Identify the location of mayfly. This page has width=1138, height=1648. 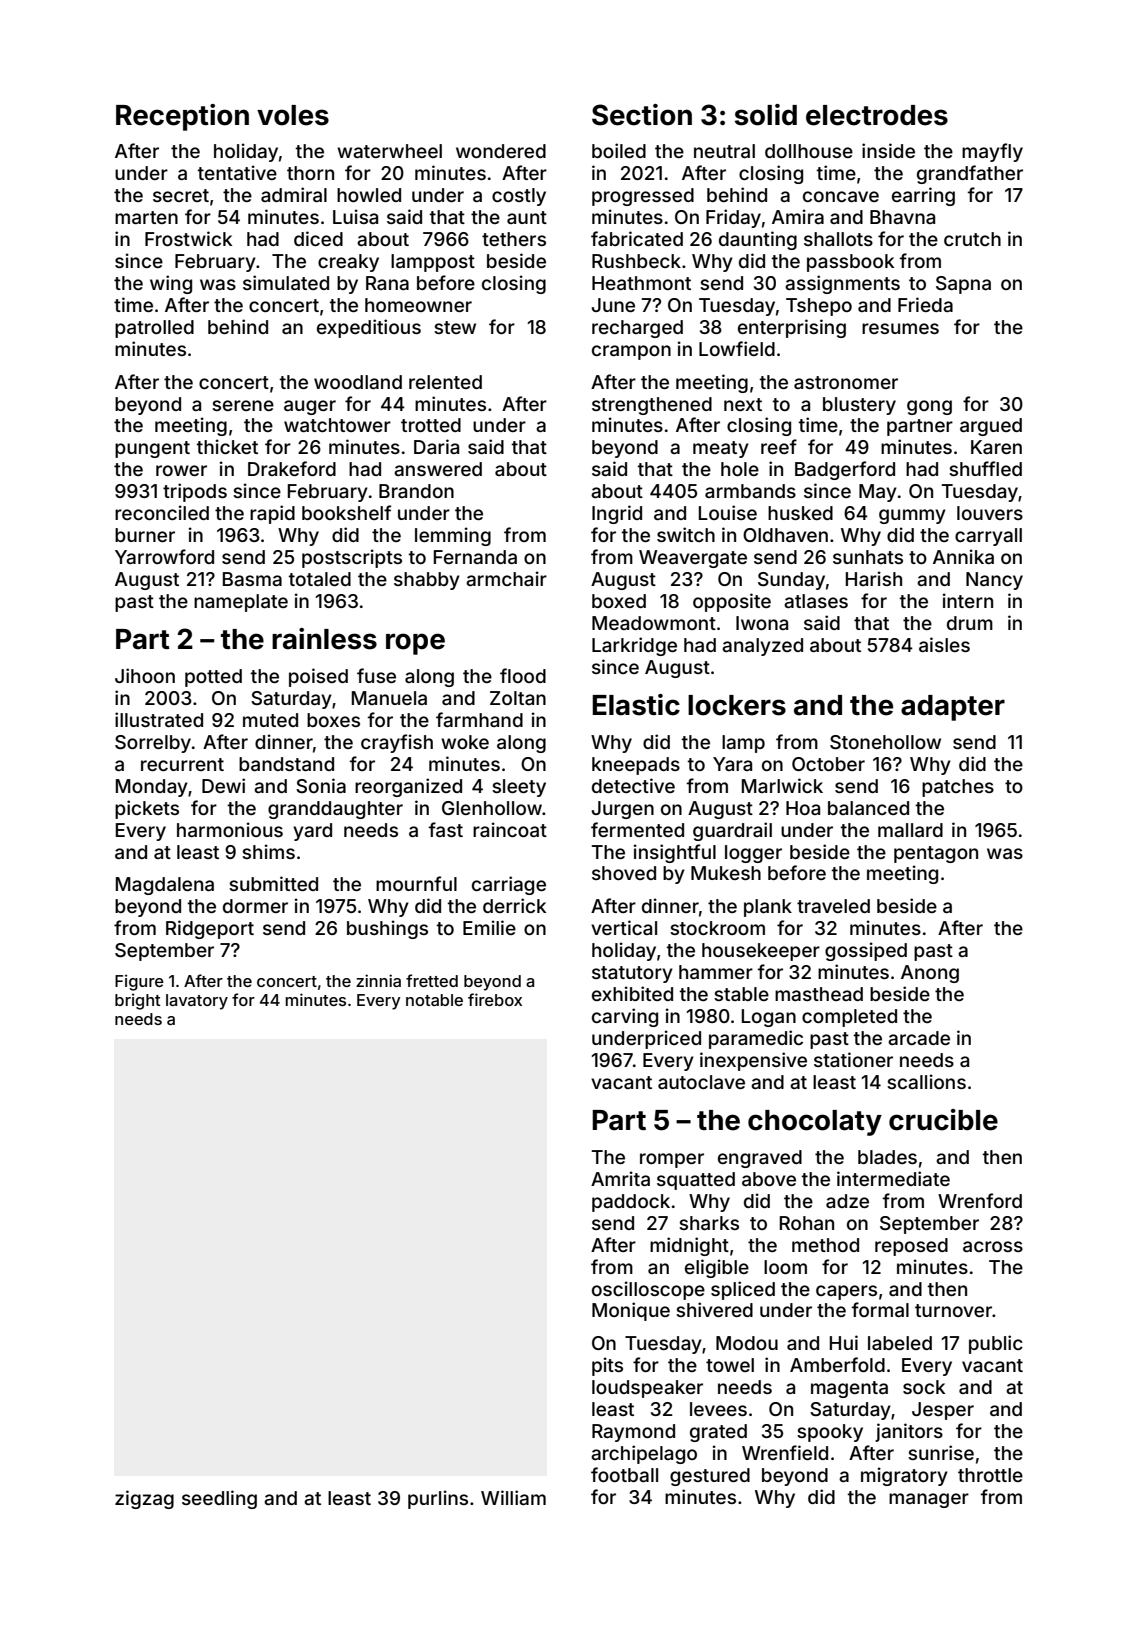
(992, 152).
